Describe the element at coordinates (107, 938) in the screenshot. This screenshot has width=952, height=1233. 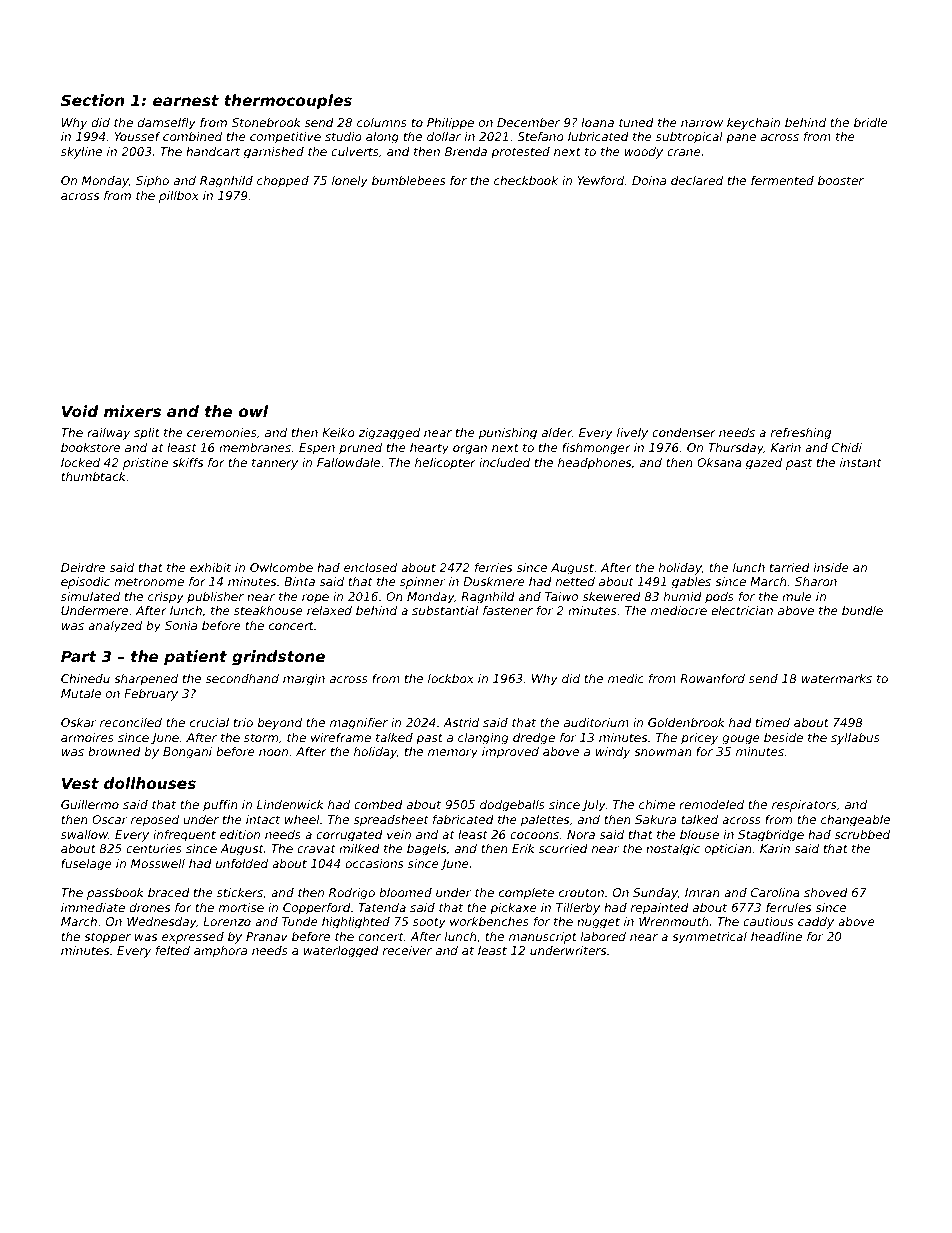
I see `stopper` at that location.
